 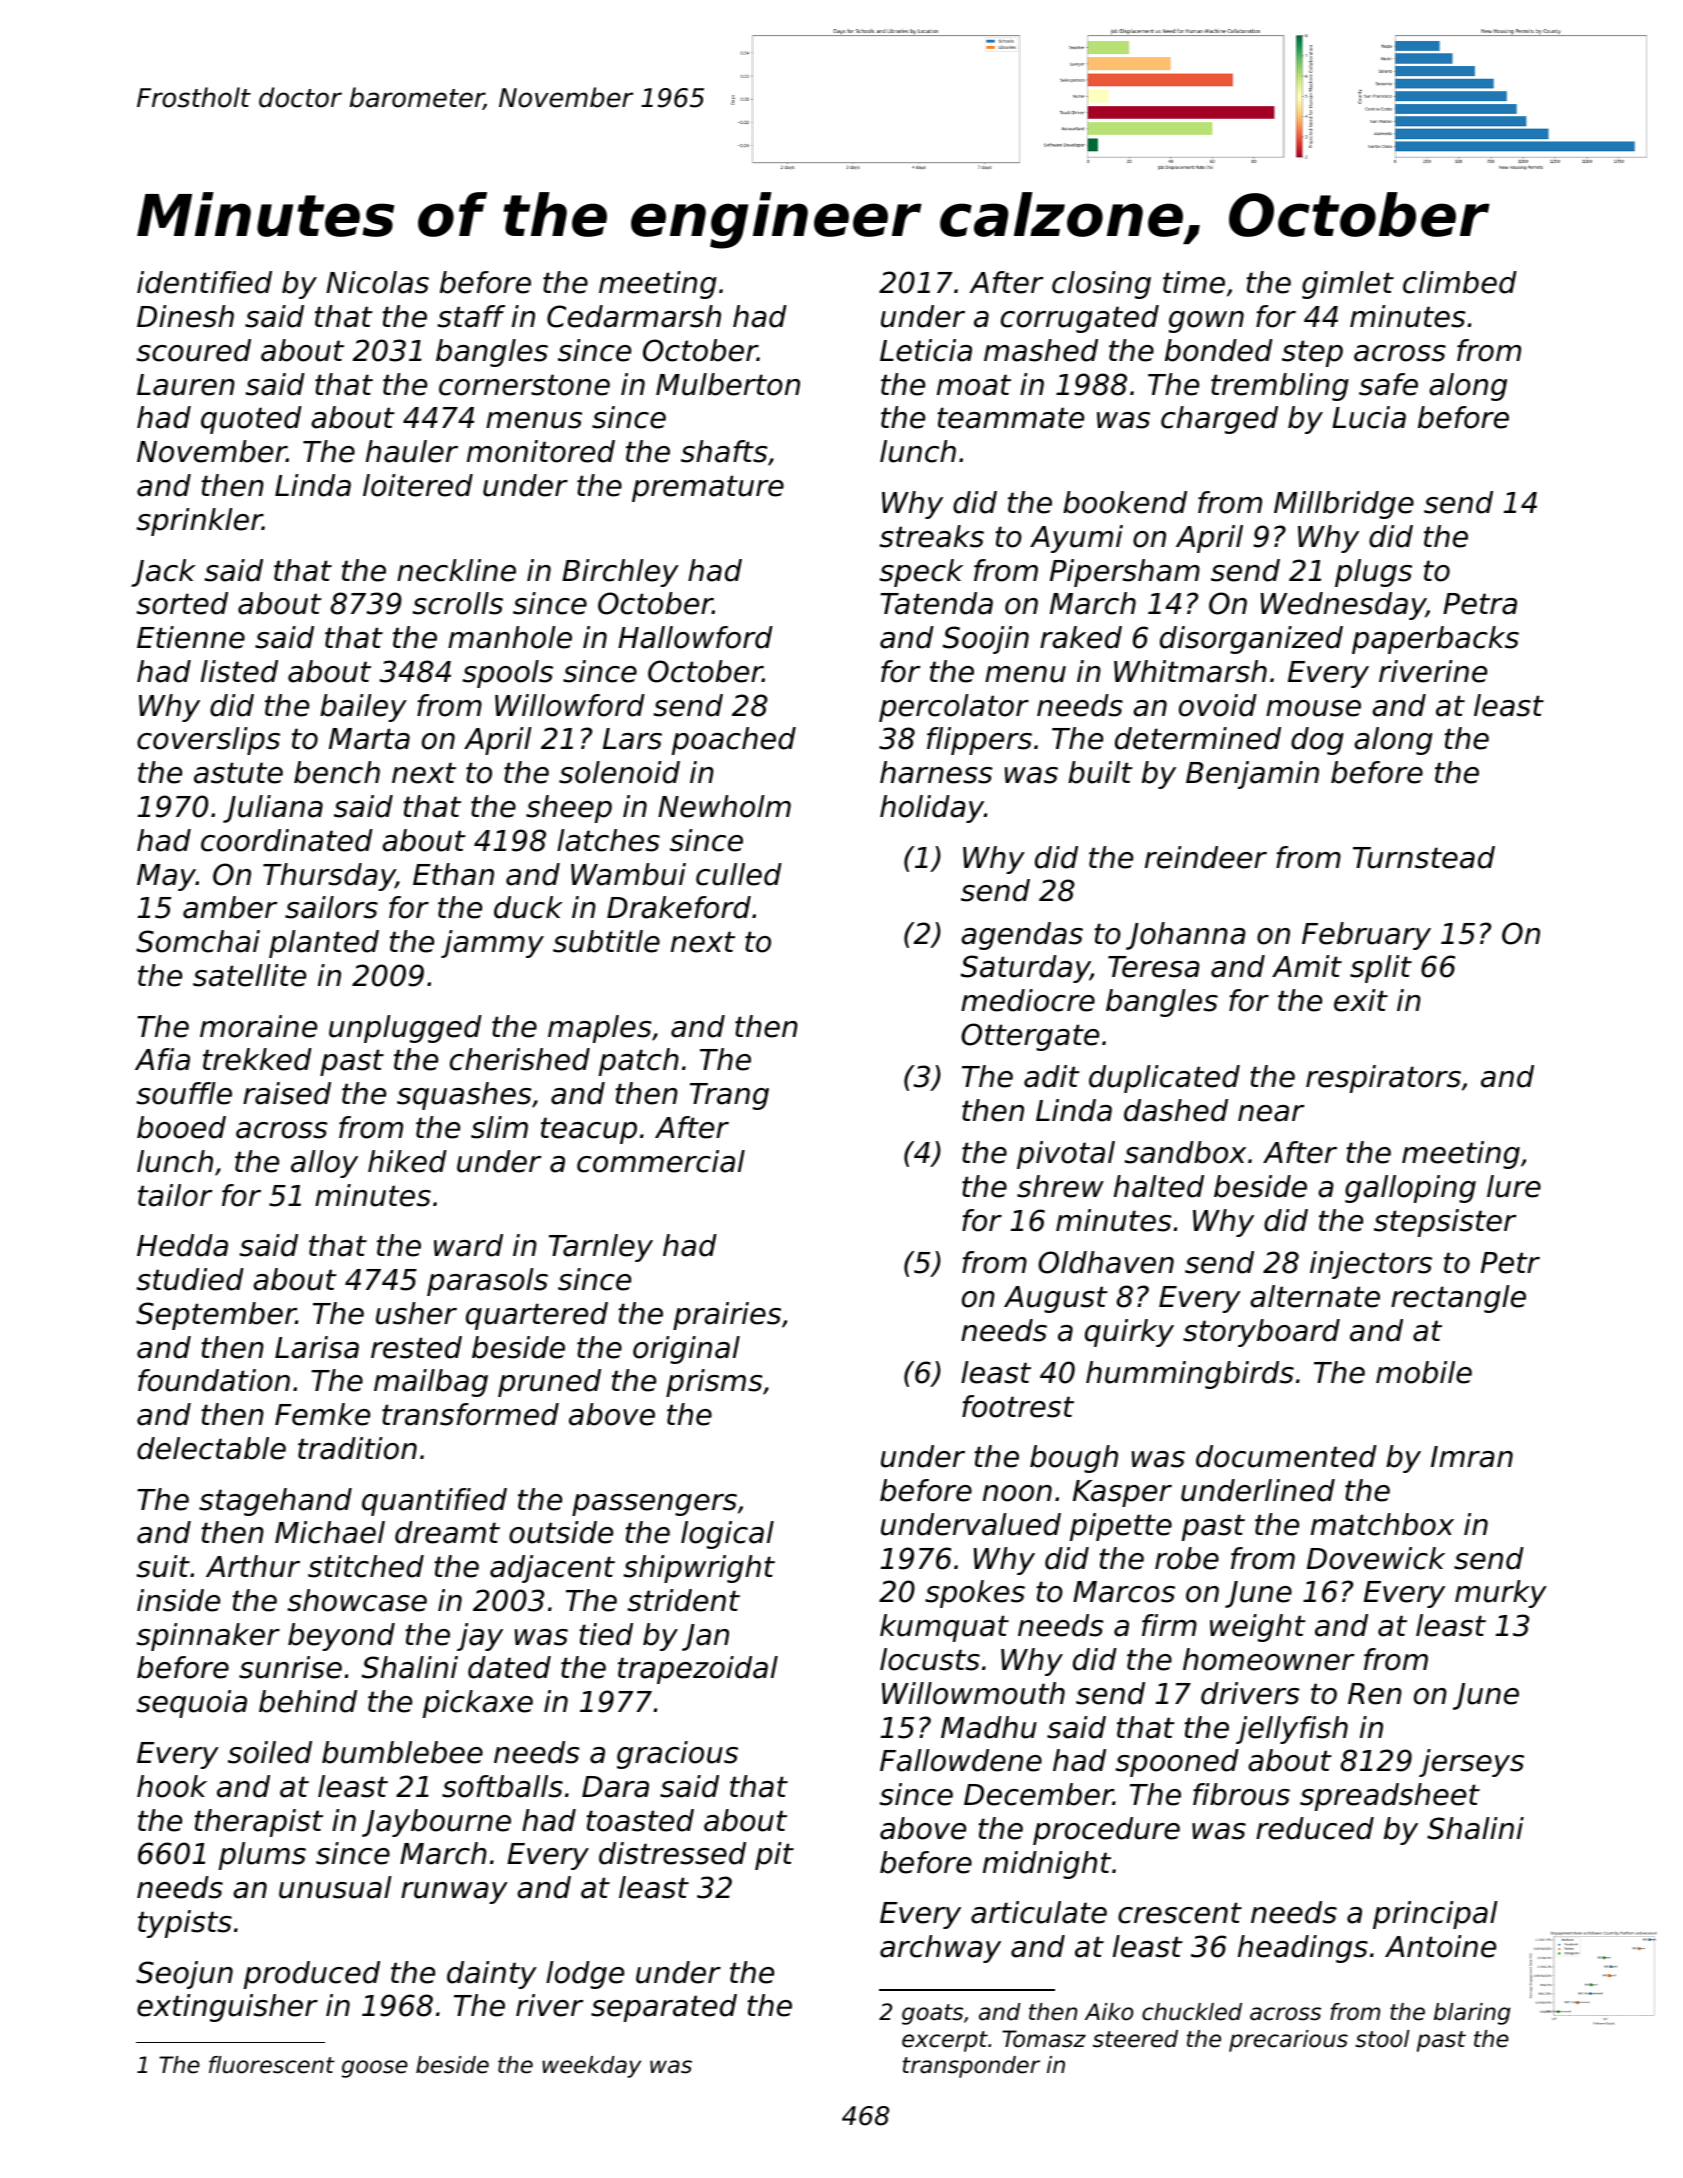 What do you see at coordinates (272, 2065) in the screenshot?
I see `fluorescent` at bounding box center [272, 2065].
